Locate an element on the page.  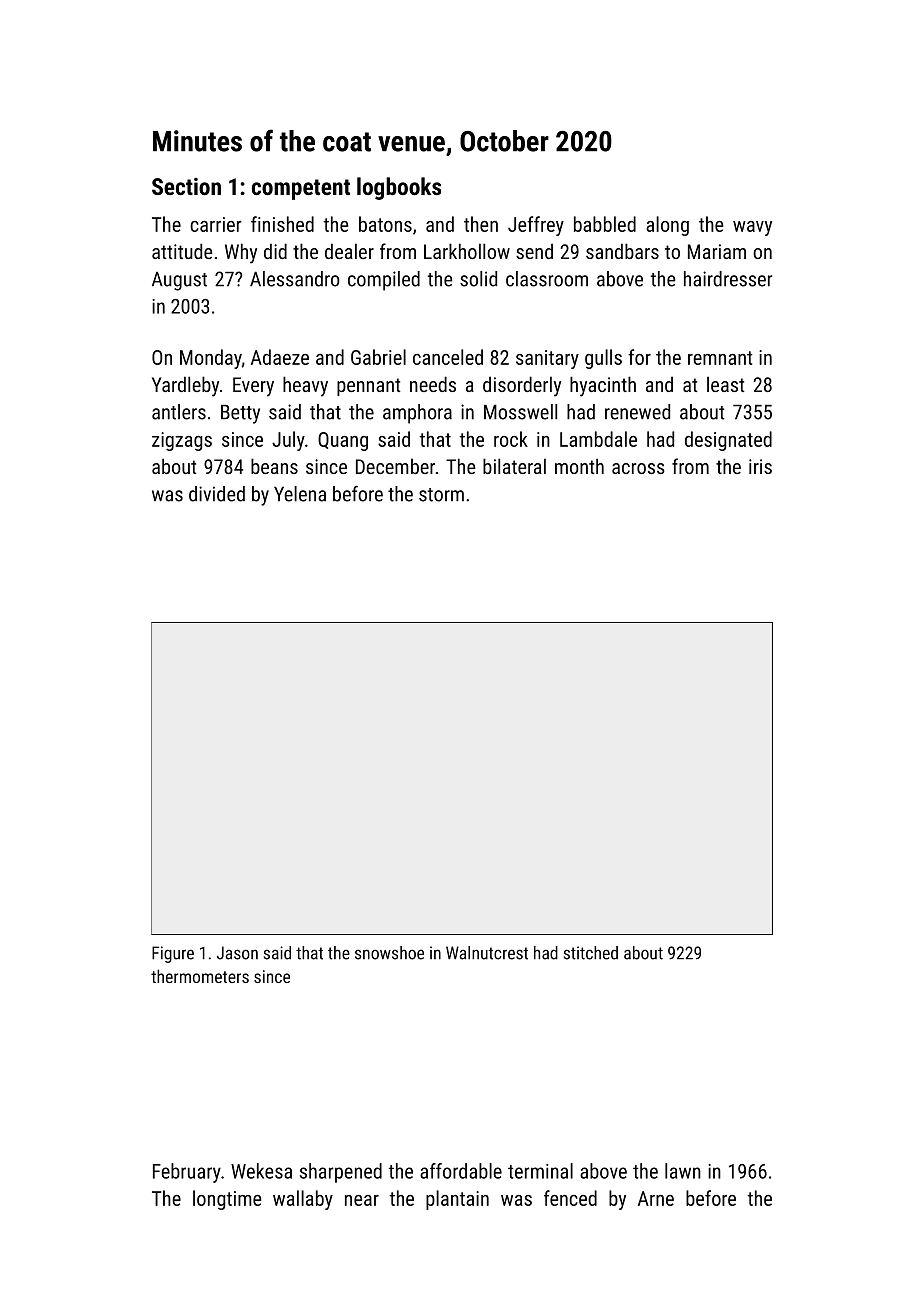
hairdresser is located at coordinates (728, 279).
